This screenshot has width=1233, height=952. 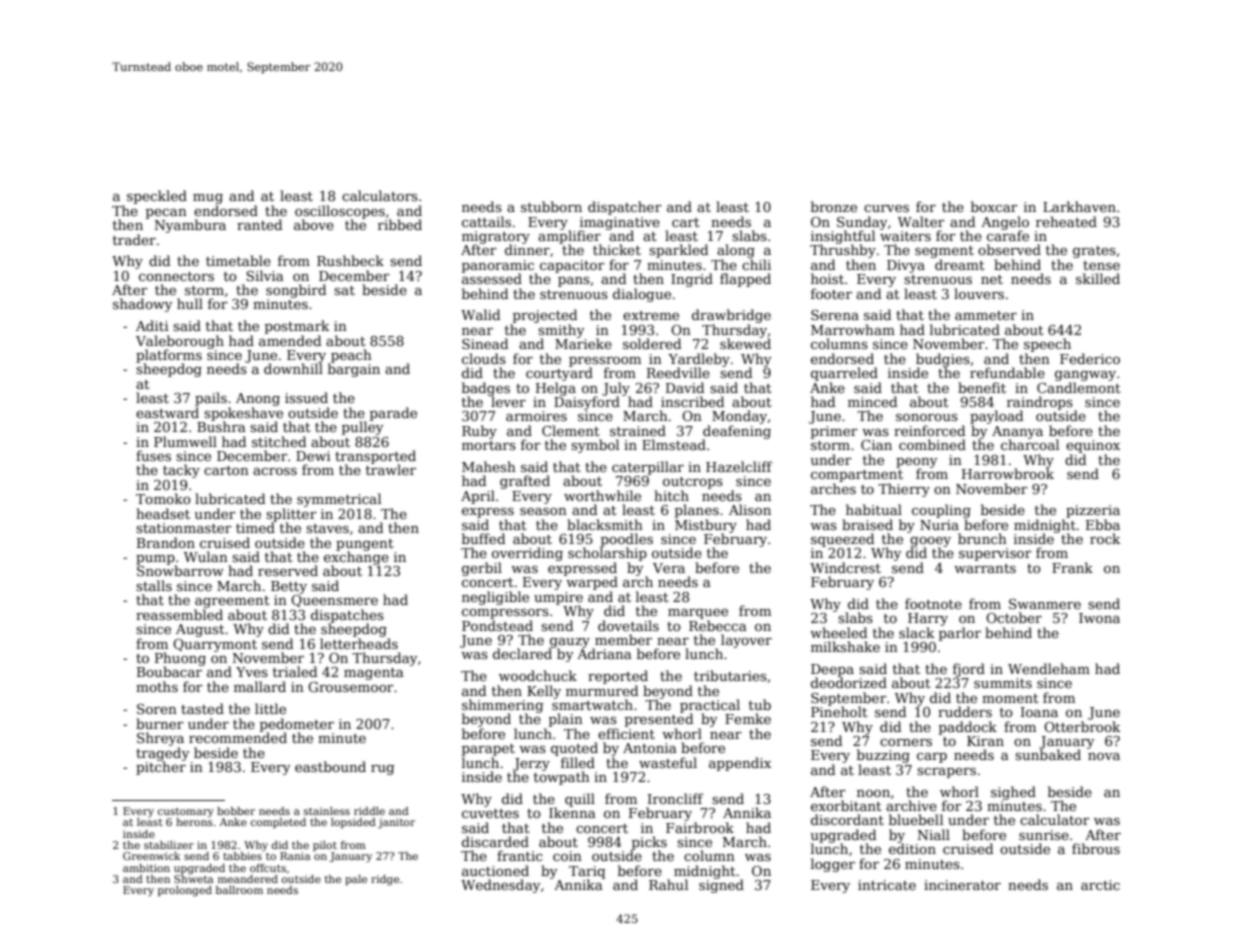 What do you see at coordinates (625, 208) in the screenshot?
I see `dispatcher` at bounding box center [625, 208].
